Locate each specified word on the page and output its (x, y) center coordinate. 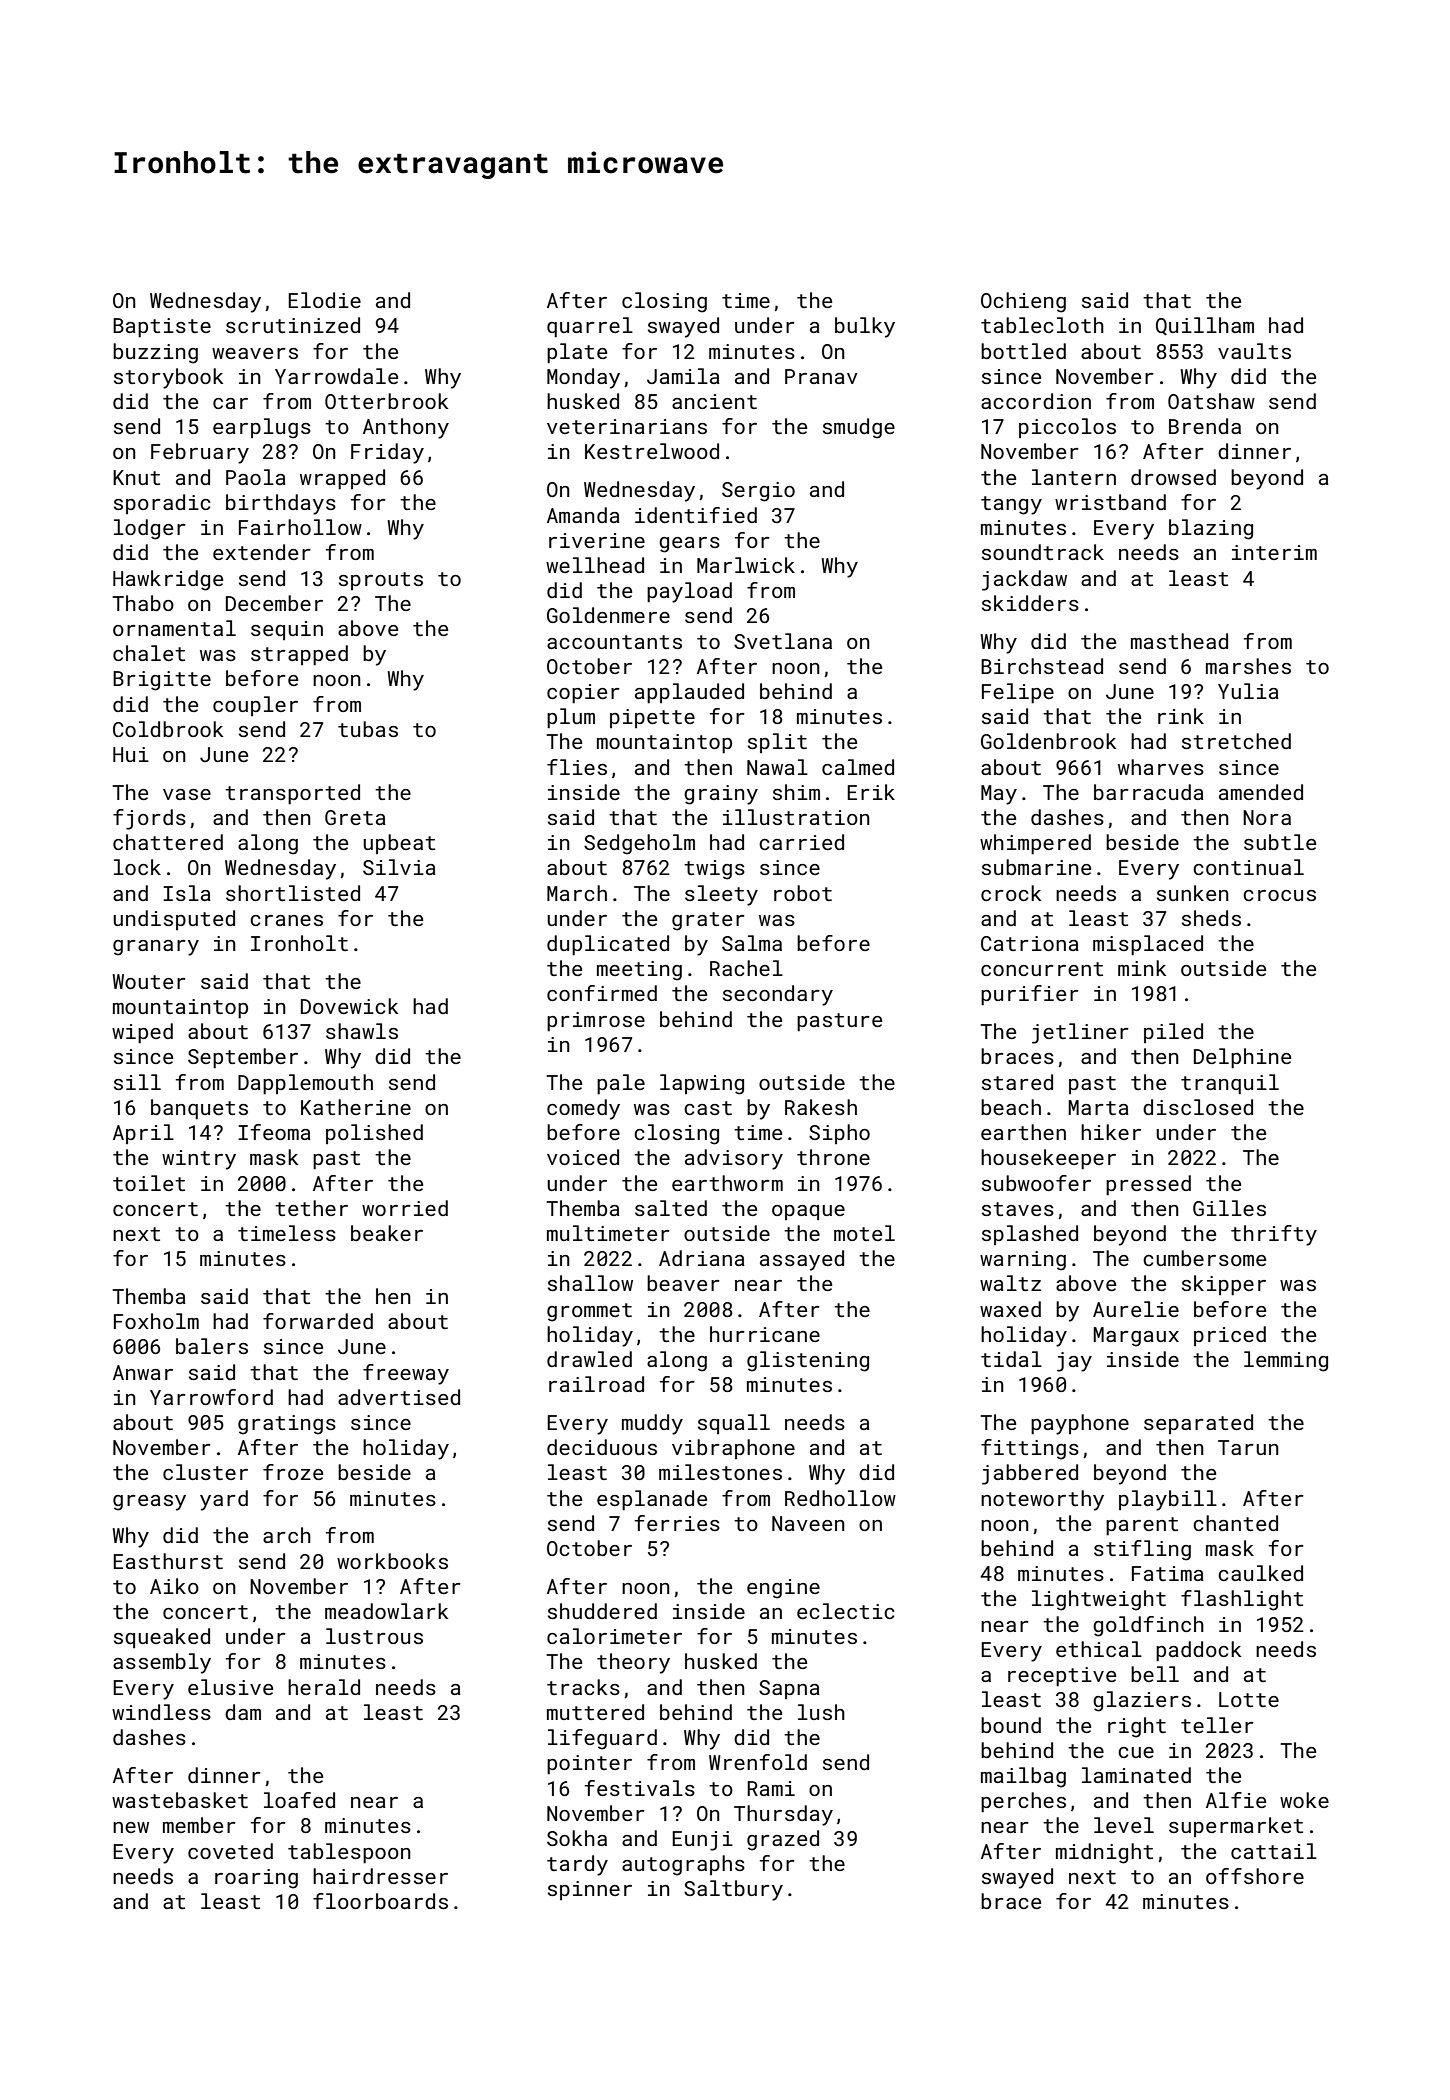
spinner (590, 1890)
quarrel (590, 327)
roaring (256, 1879)
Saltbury (733, 1890)
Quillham (1205, 326)
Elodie (324, 300)
